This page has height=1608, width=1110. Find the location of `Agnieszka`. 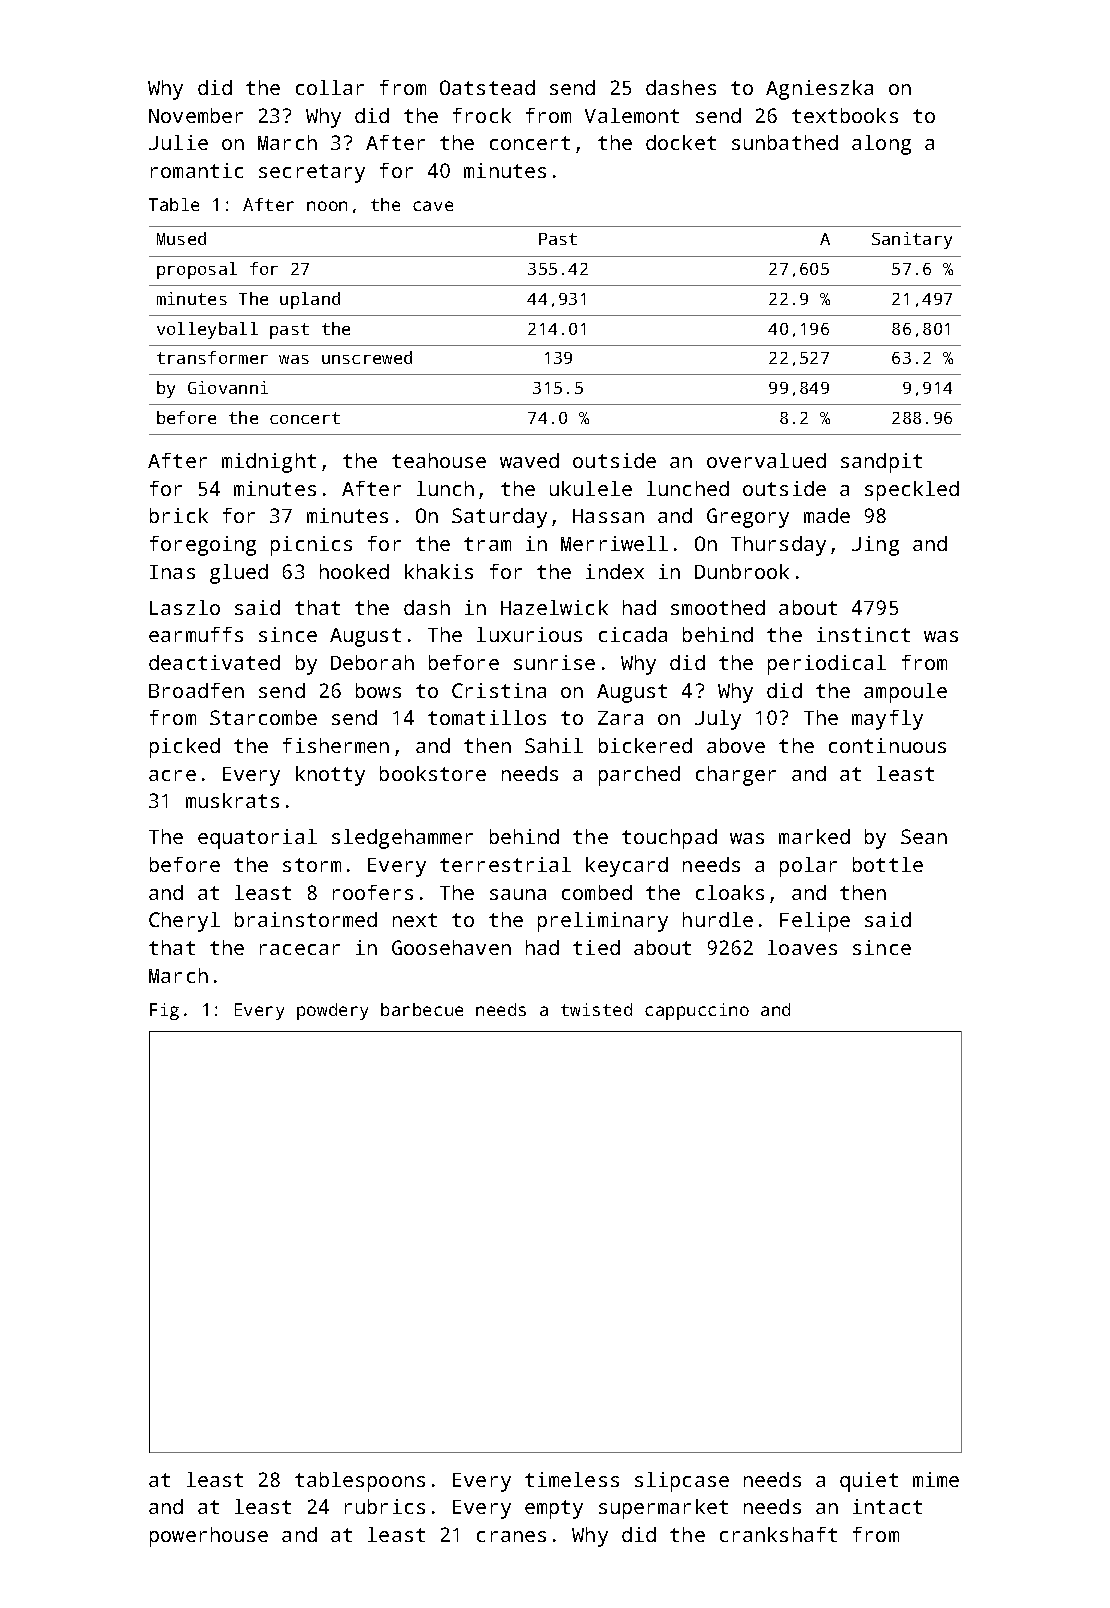

Agnieszka is located at coordinates (819, 90).
